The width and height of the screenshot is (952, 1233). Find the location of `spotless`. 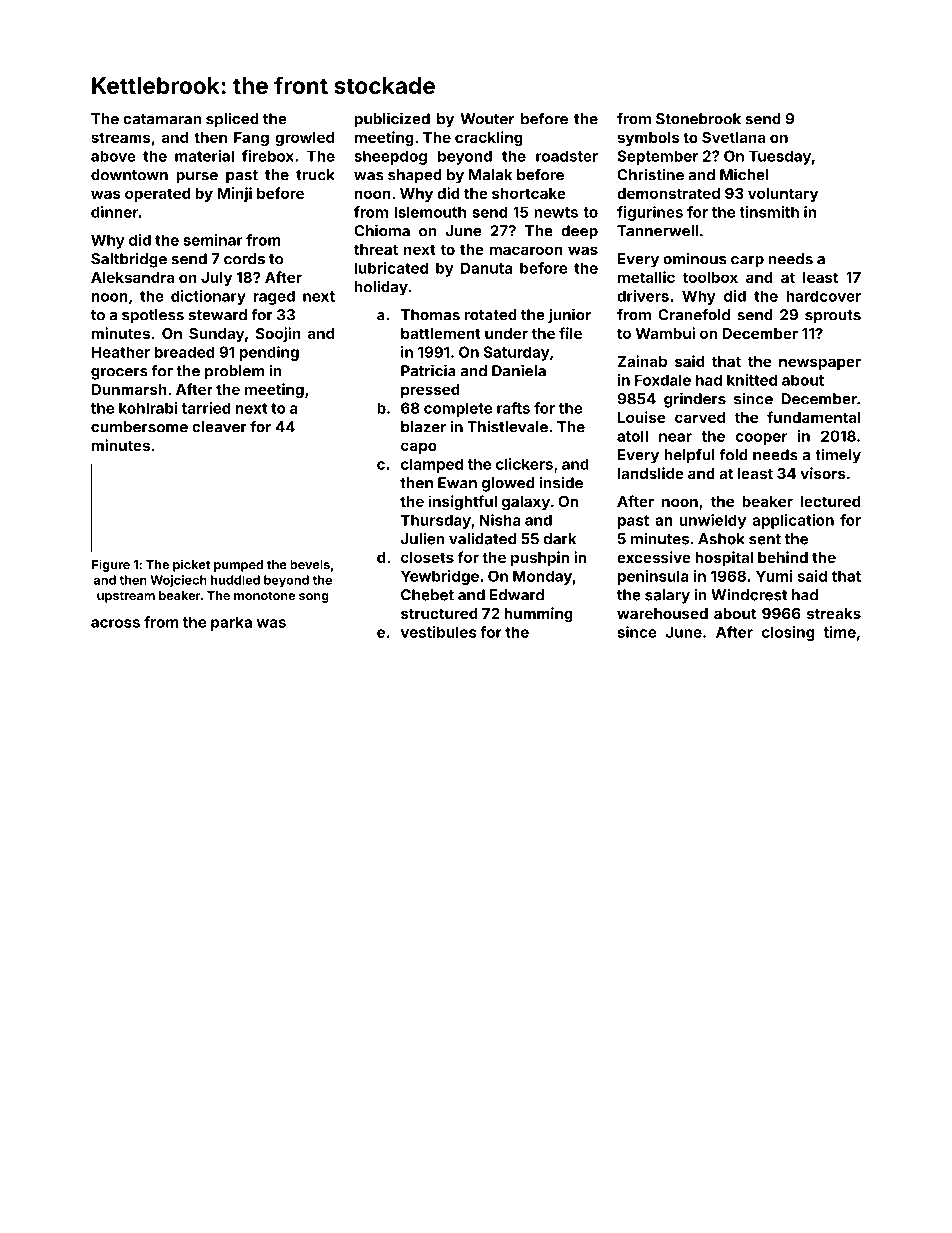

spotless is located at coordinates (153, 316).
